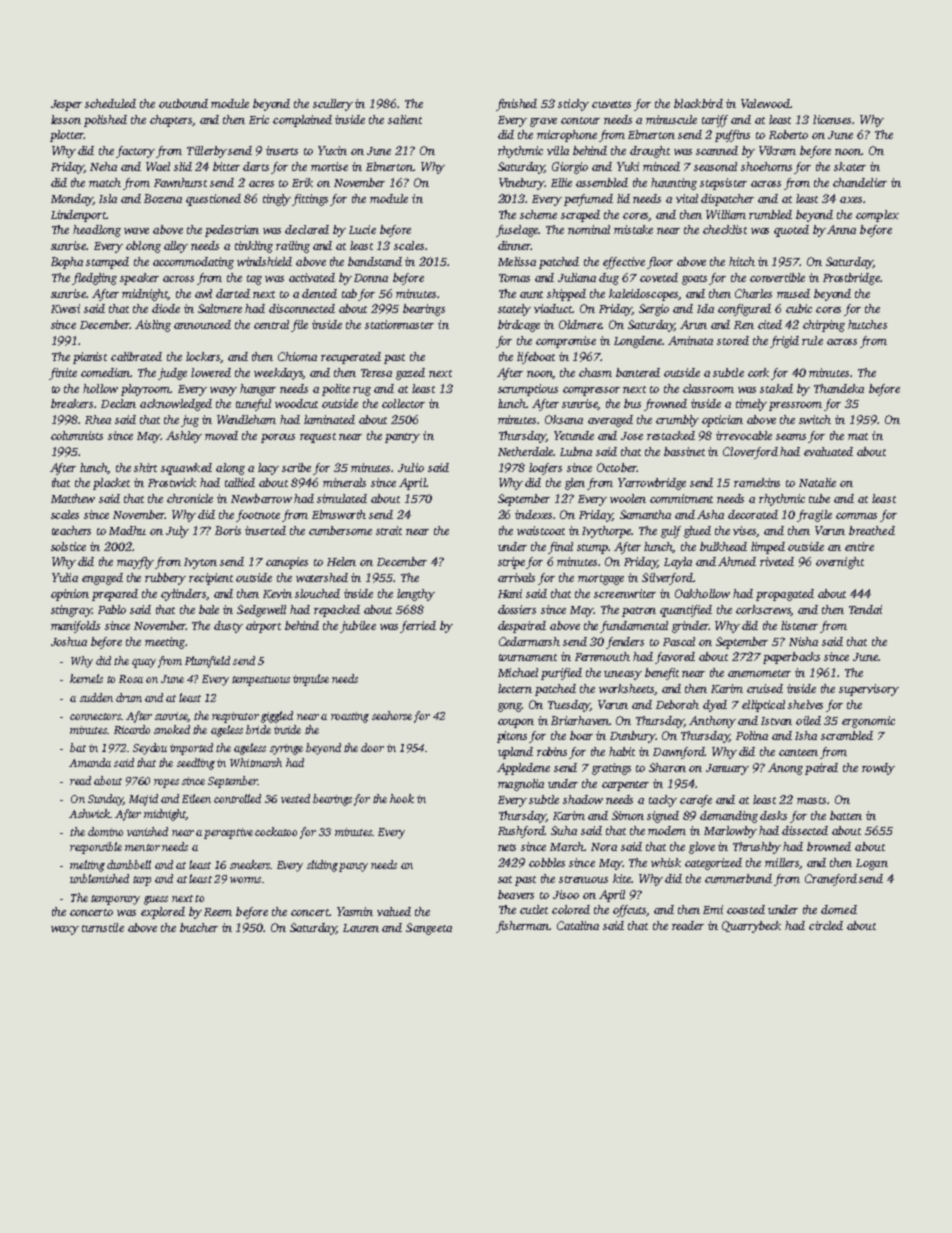  I want to click on Kevin, so click(277, 593).
